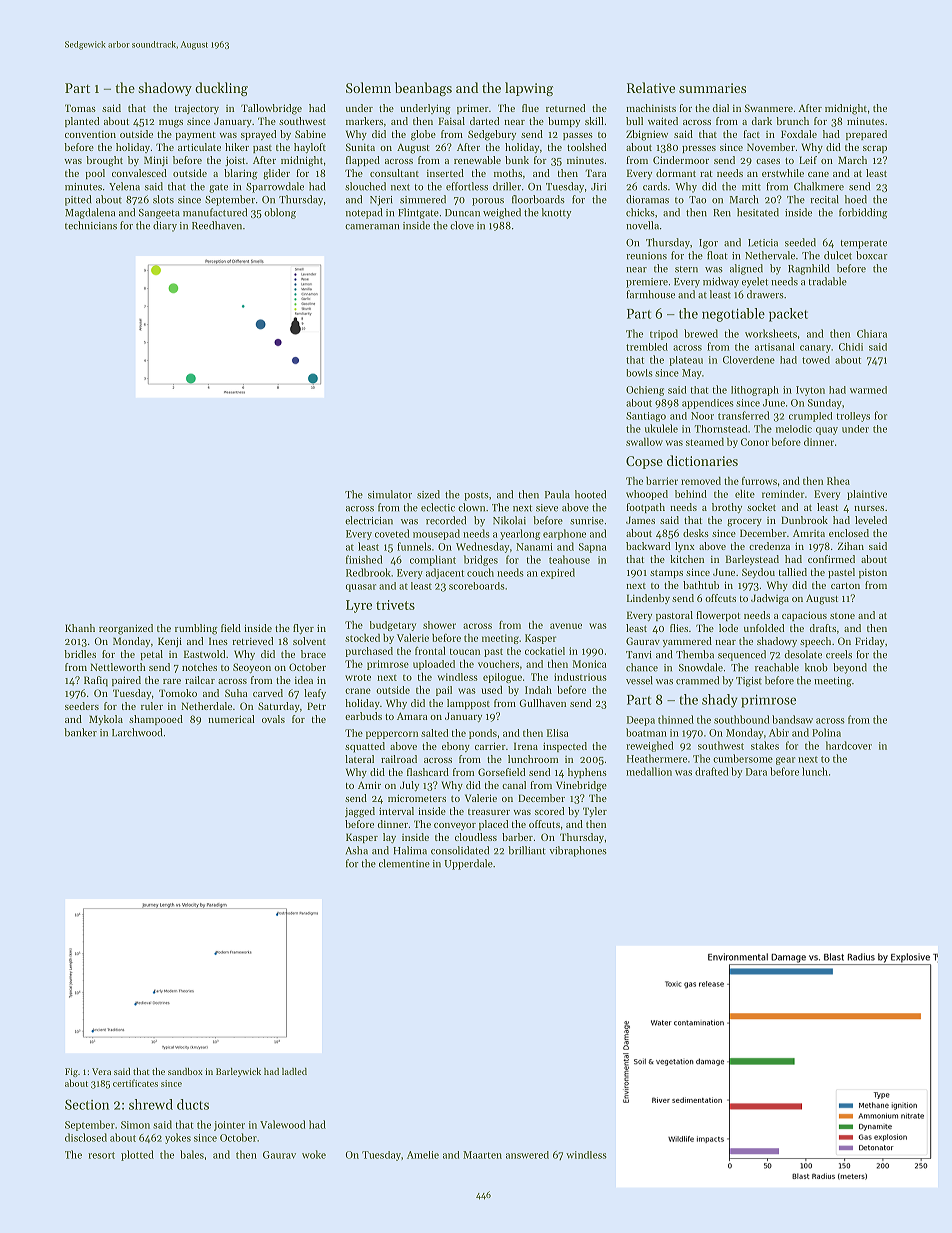 The image size is (952, 1233). Describe the element at coordinates (756, 772) in the document. I see `Dara` at that location.
